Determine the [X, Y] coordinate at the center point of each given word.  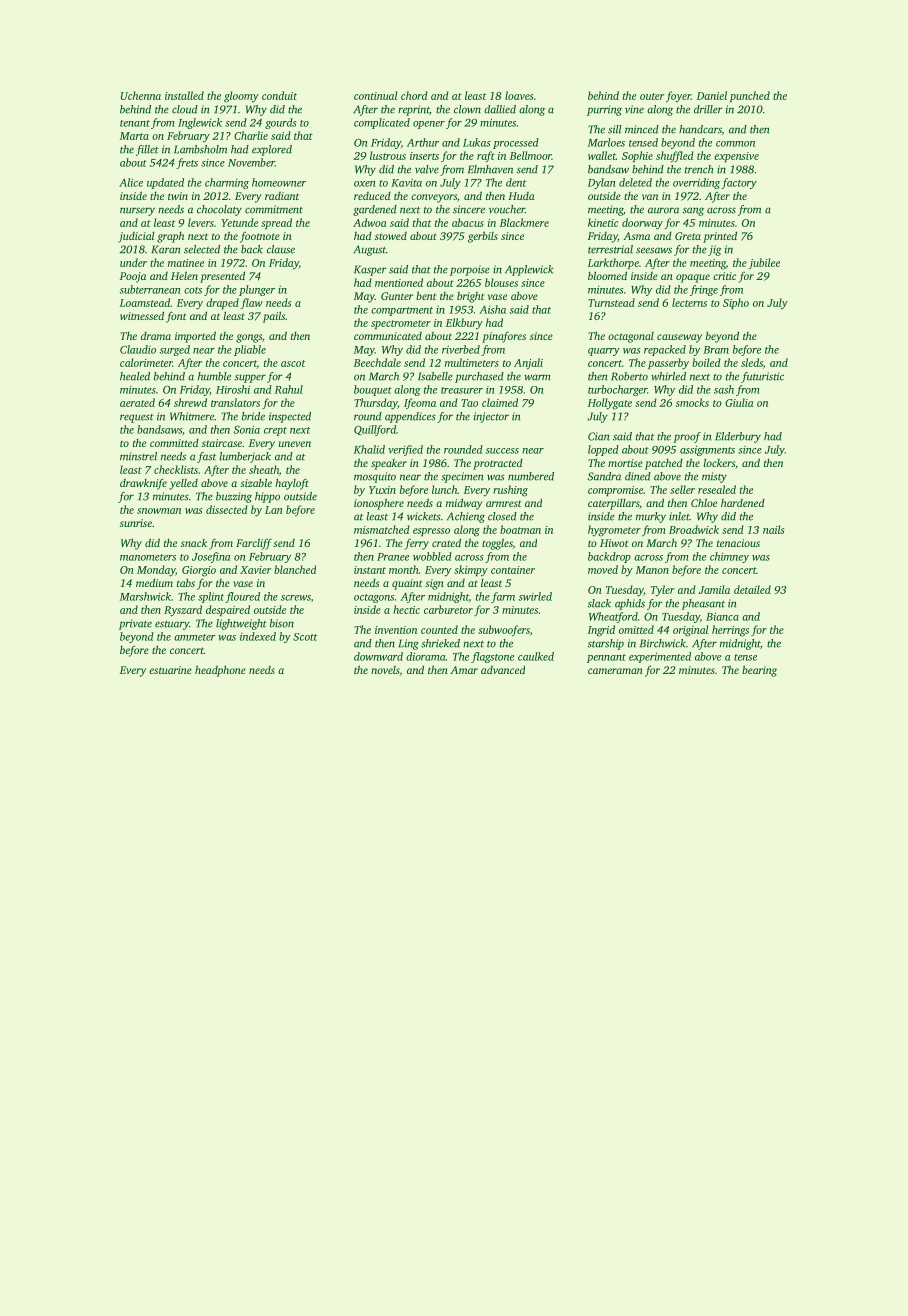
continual [375, 95]
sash [724, 389]
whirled [668, 376]
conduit [279, 95]
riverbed [461, 349]
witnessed [142, 315]
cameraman [615, 671]
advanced [503, 670]
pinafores [504, 337]
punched [750, 96]
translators [235, 402]
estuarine [170, 670]
